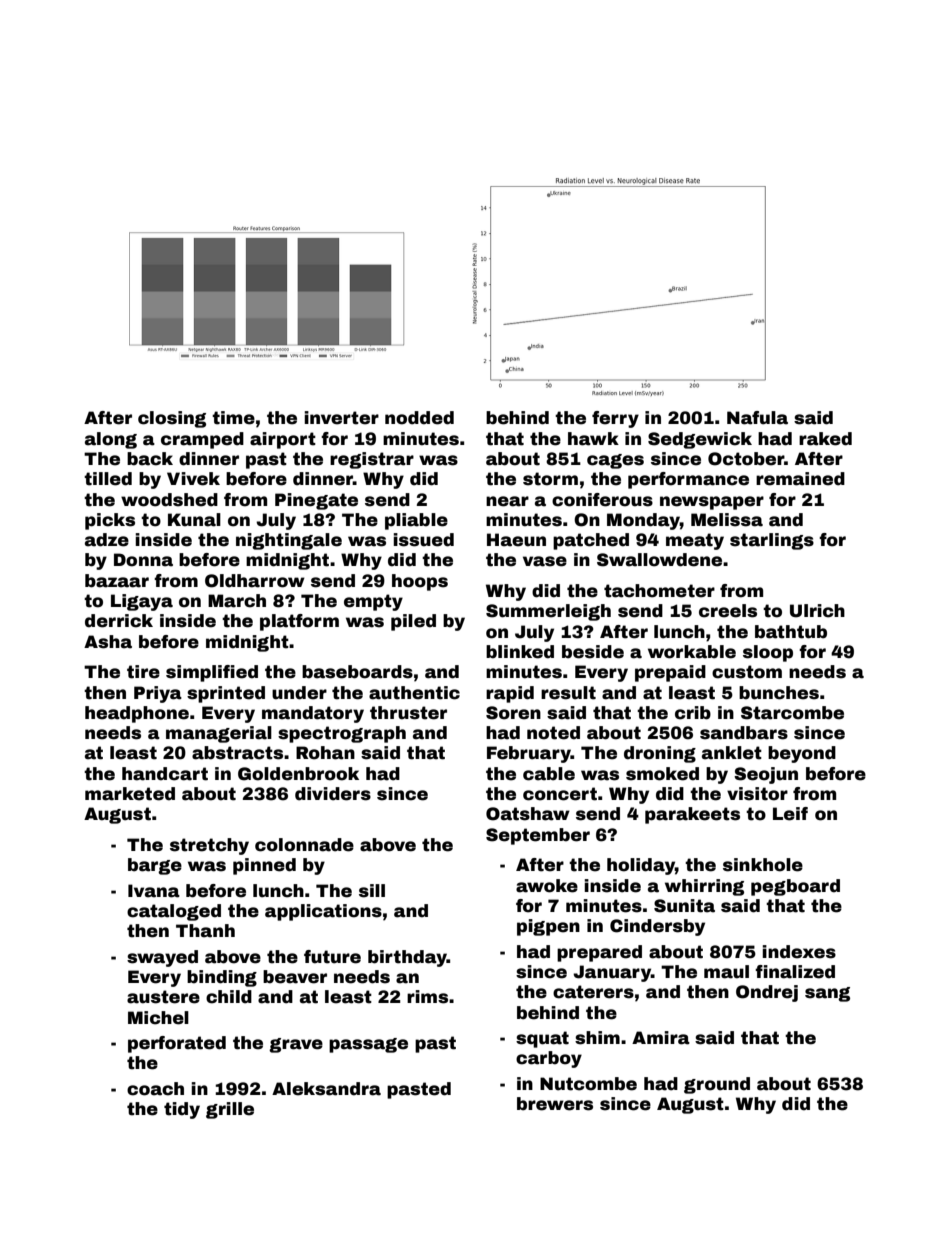 The height and width of the screenshot is (1233, 952). Describe the element at coordinates (316, 501) in the screenshot. I see `Pinegate` at that location.
